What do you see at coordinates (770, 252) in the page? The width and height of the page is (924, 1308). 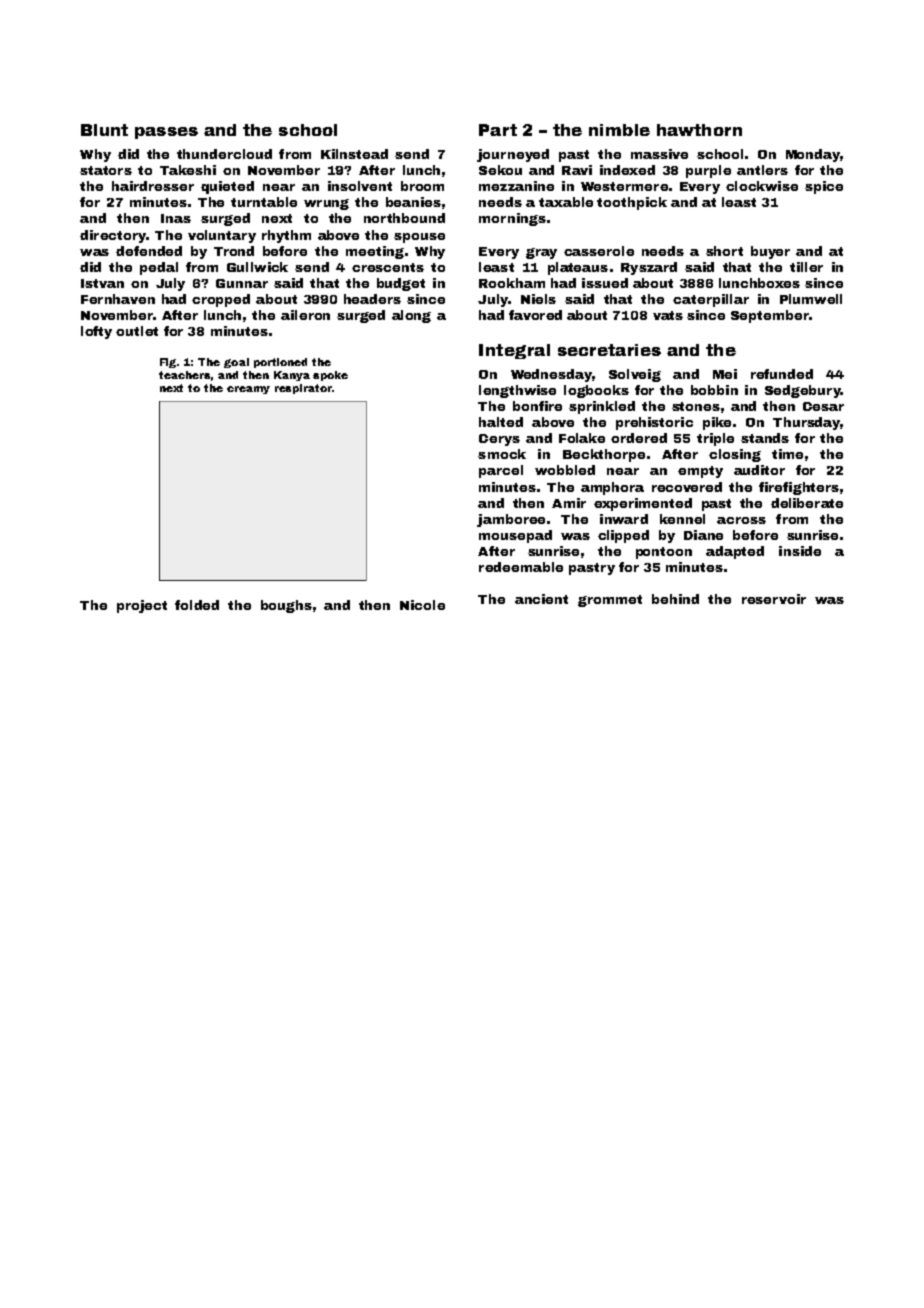 I see `buyer` at bounding box center [770, 252].
